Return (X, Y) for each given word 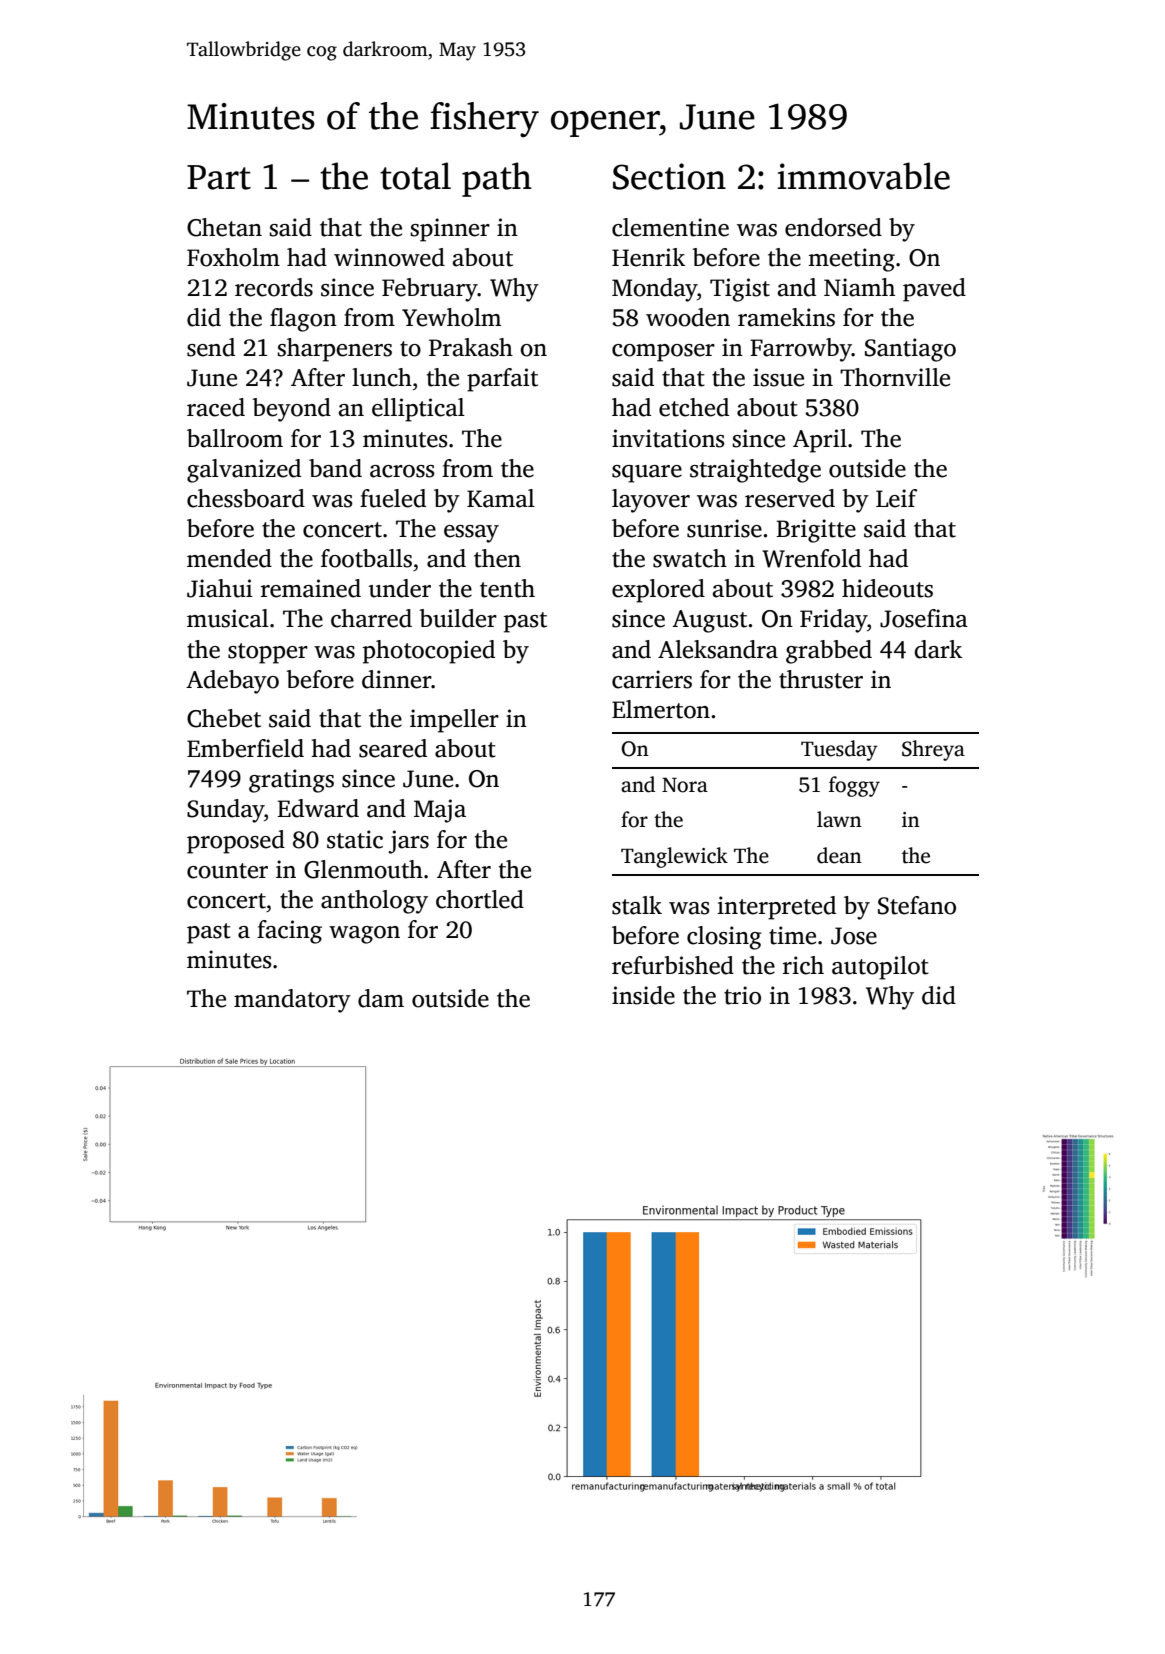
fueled (393, 498)
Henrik (648, 257)
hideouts (887, 588)
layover (651, 501)
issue (778, 377)
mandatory (292, 1001)
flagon (303, 320)
